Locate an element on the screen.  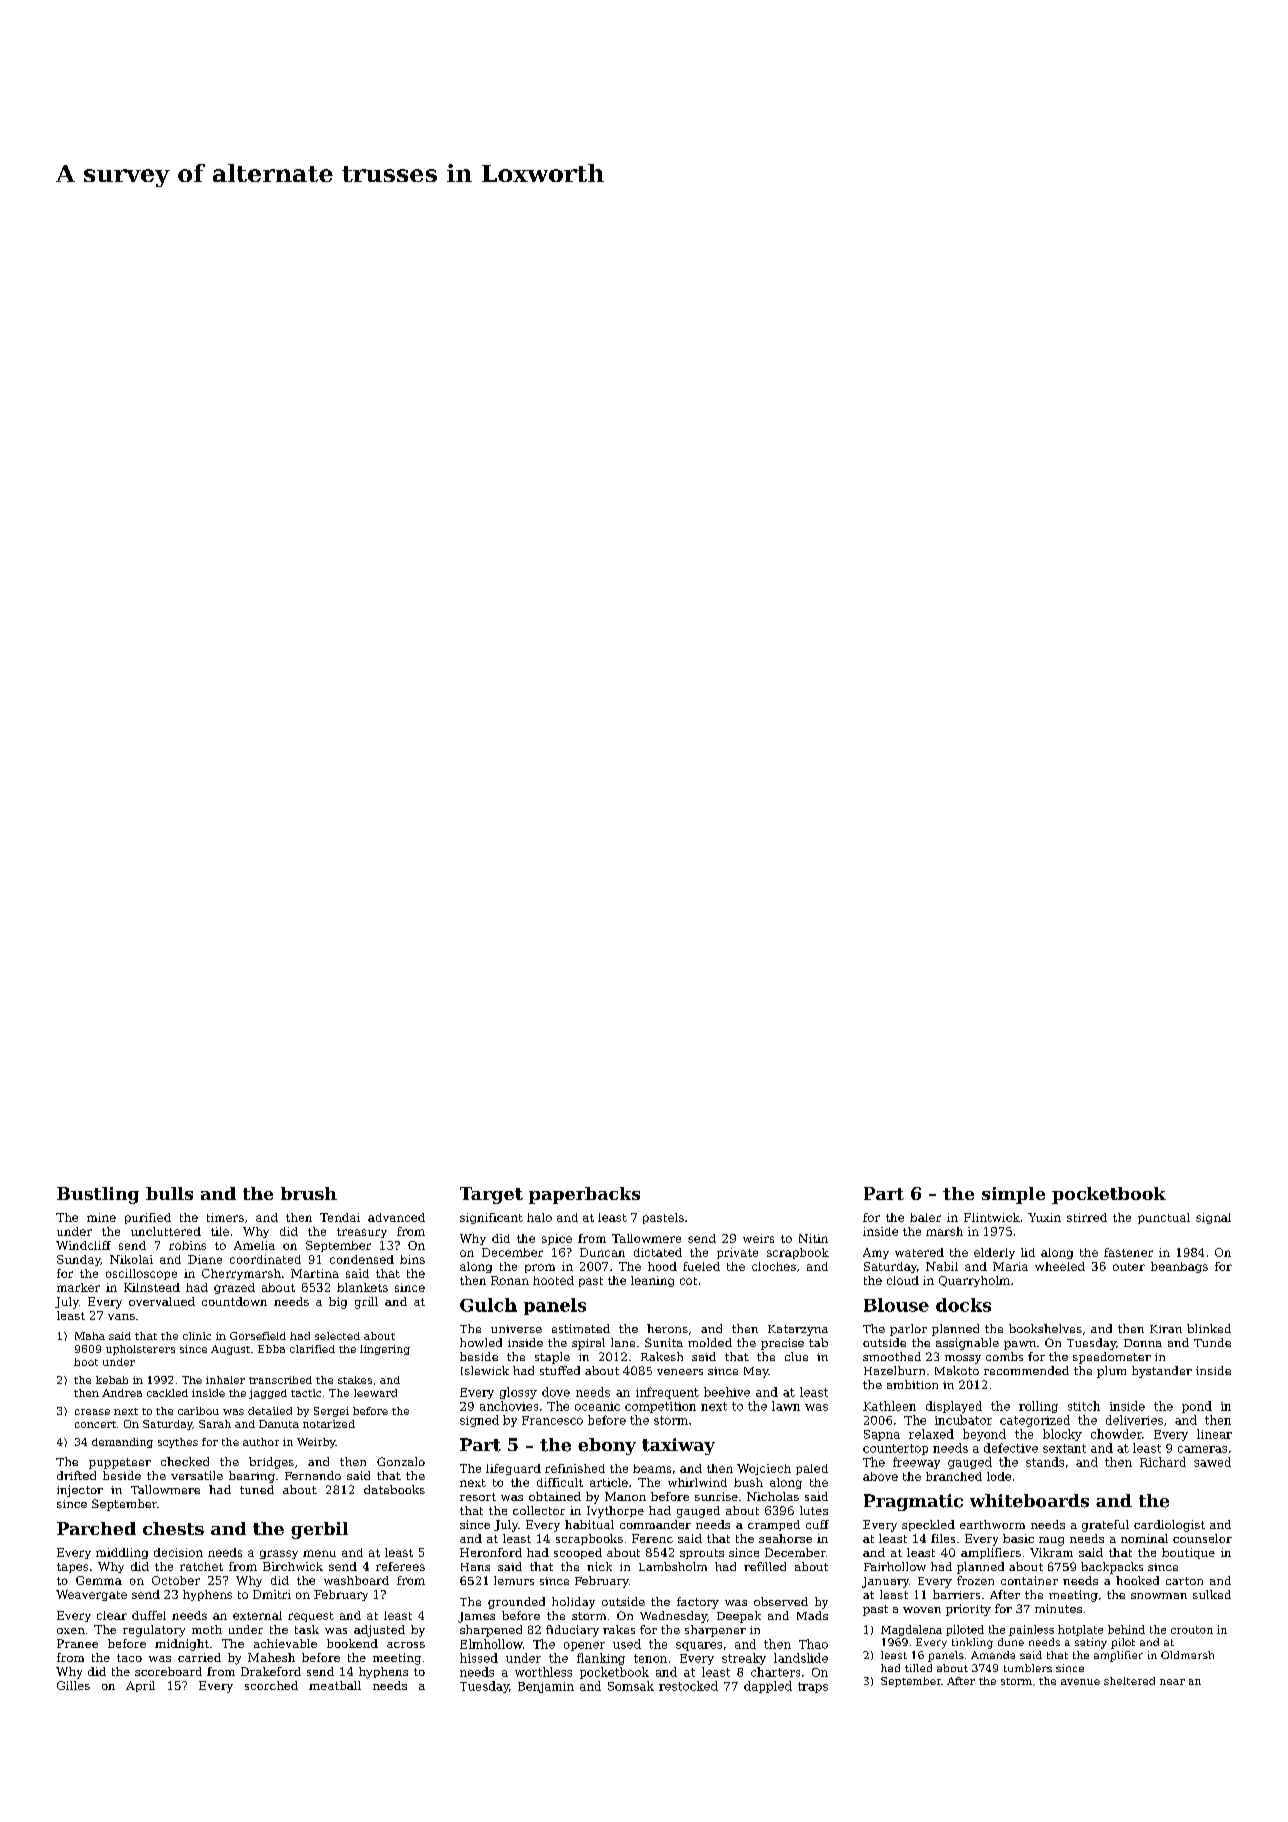
dappled is located at coordinates (768, 1687).
